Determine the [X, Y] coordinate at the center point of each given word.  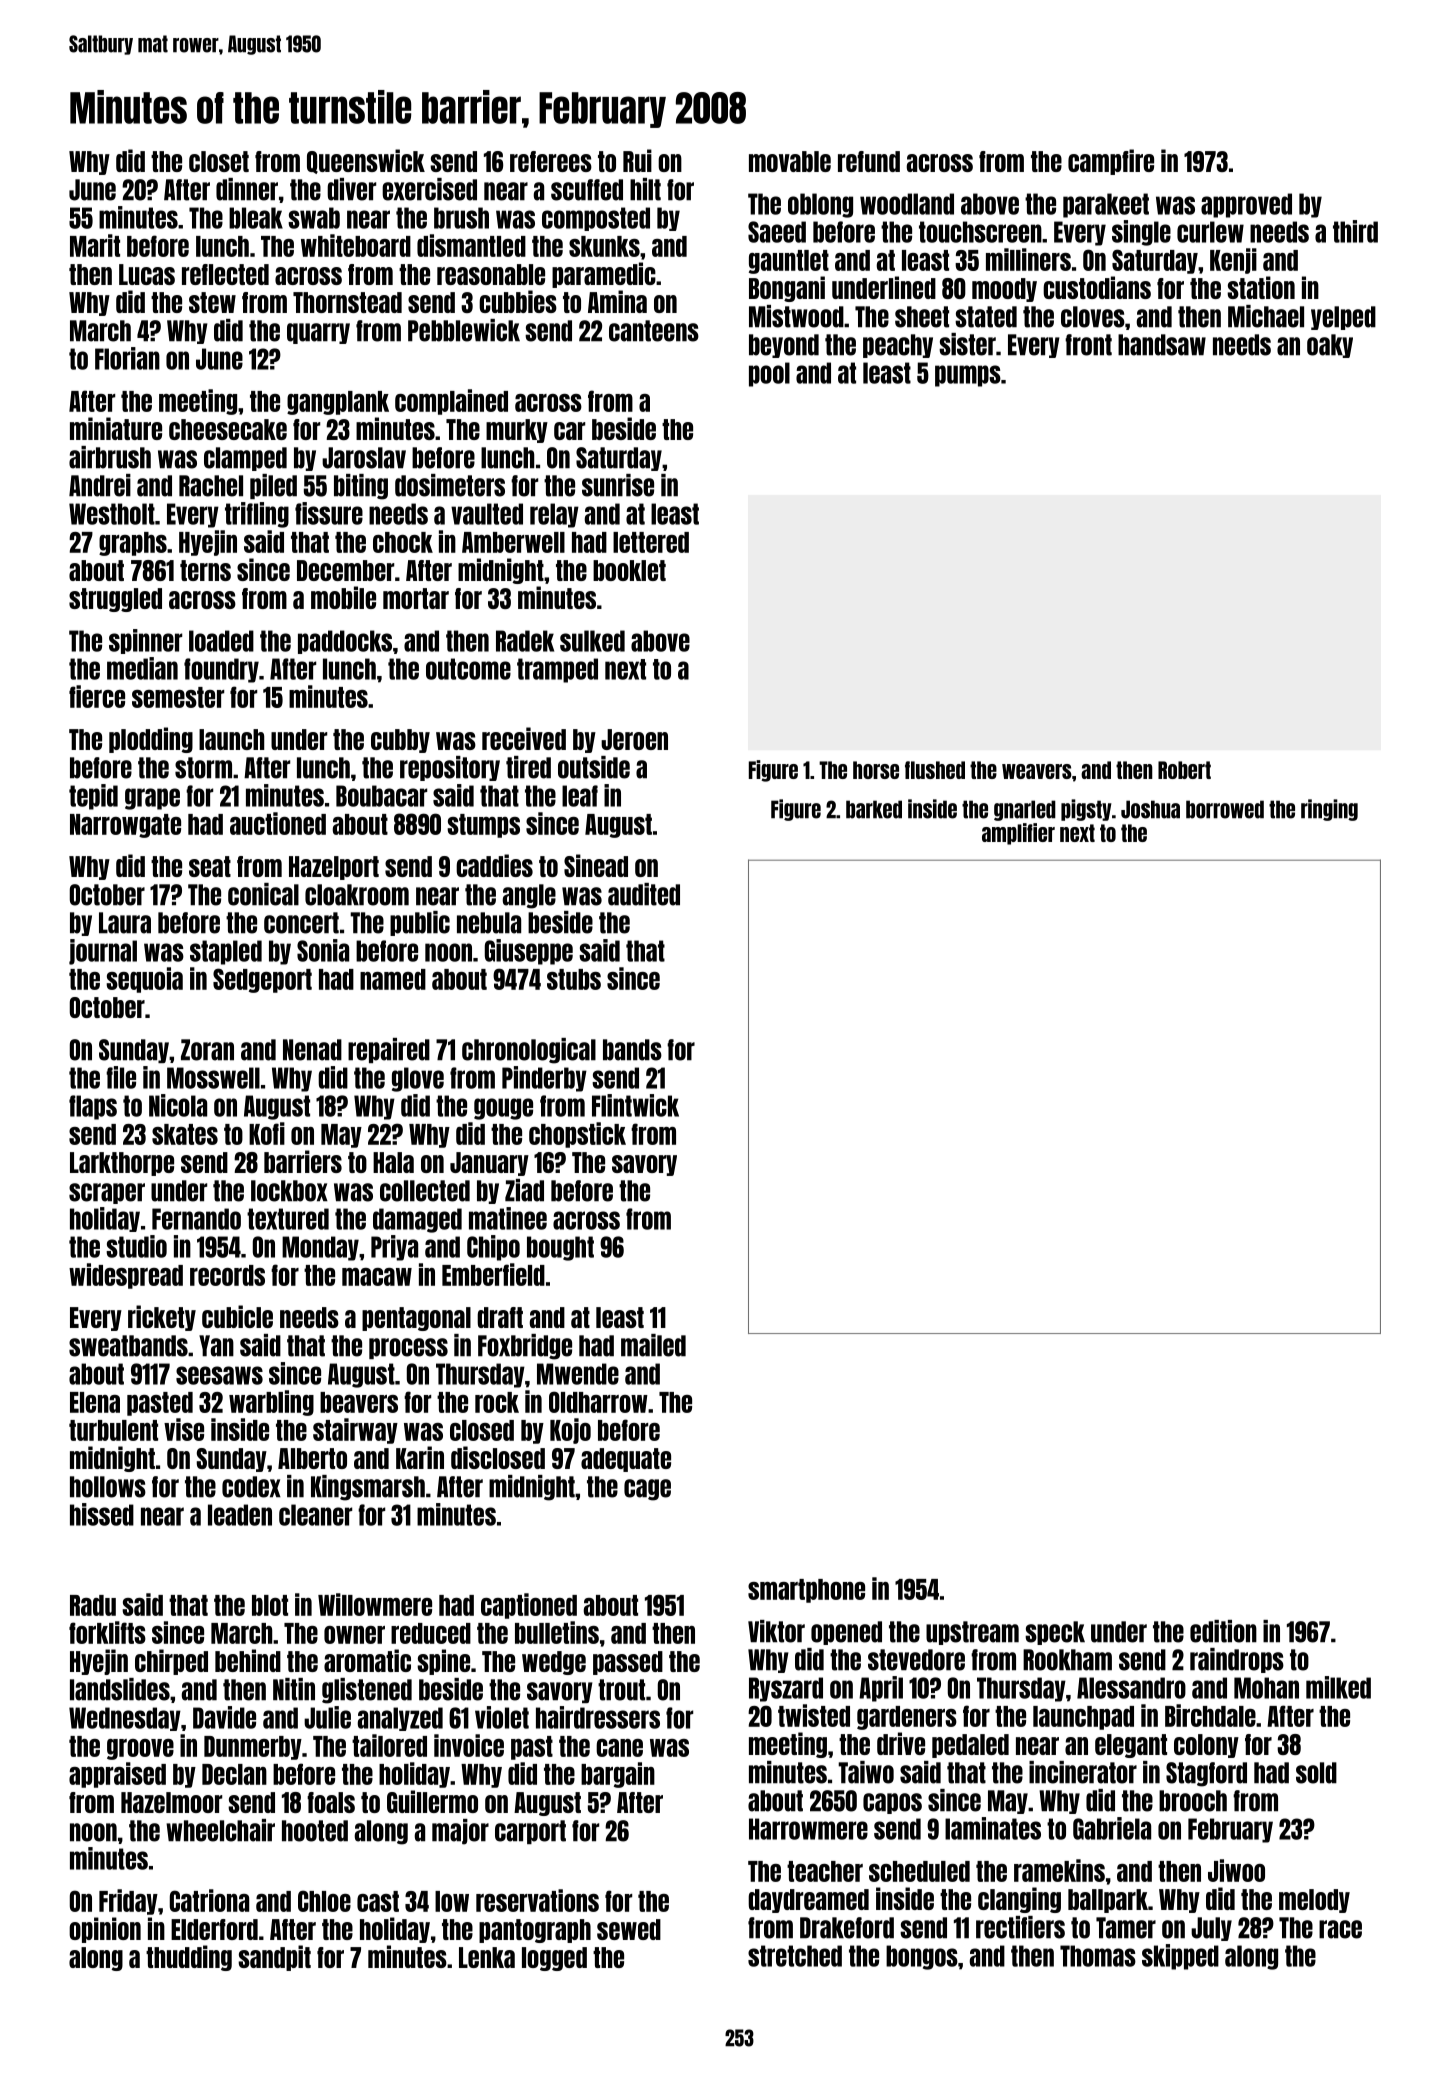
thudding [189, 1958]
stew [212, 302]
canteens [654, 331]
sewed [629, 1929]
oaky [1330, 346]
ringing [1329, 810]
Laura [125, 923]
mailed [653, 1345]
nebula [489, 923]
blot [270, 1605]
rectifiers [1020, 1927]
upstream [972, 1633]
